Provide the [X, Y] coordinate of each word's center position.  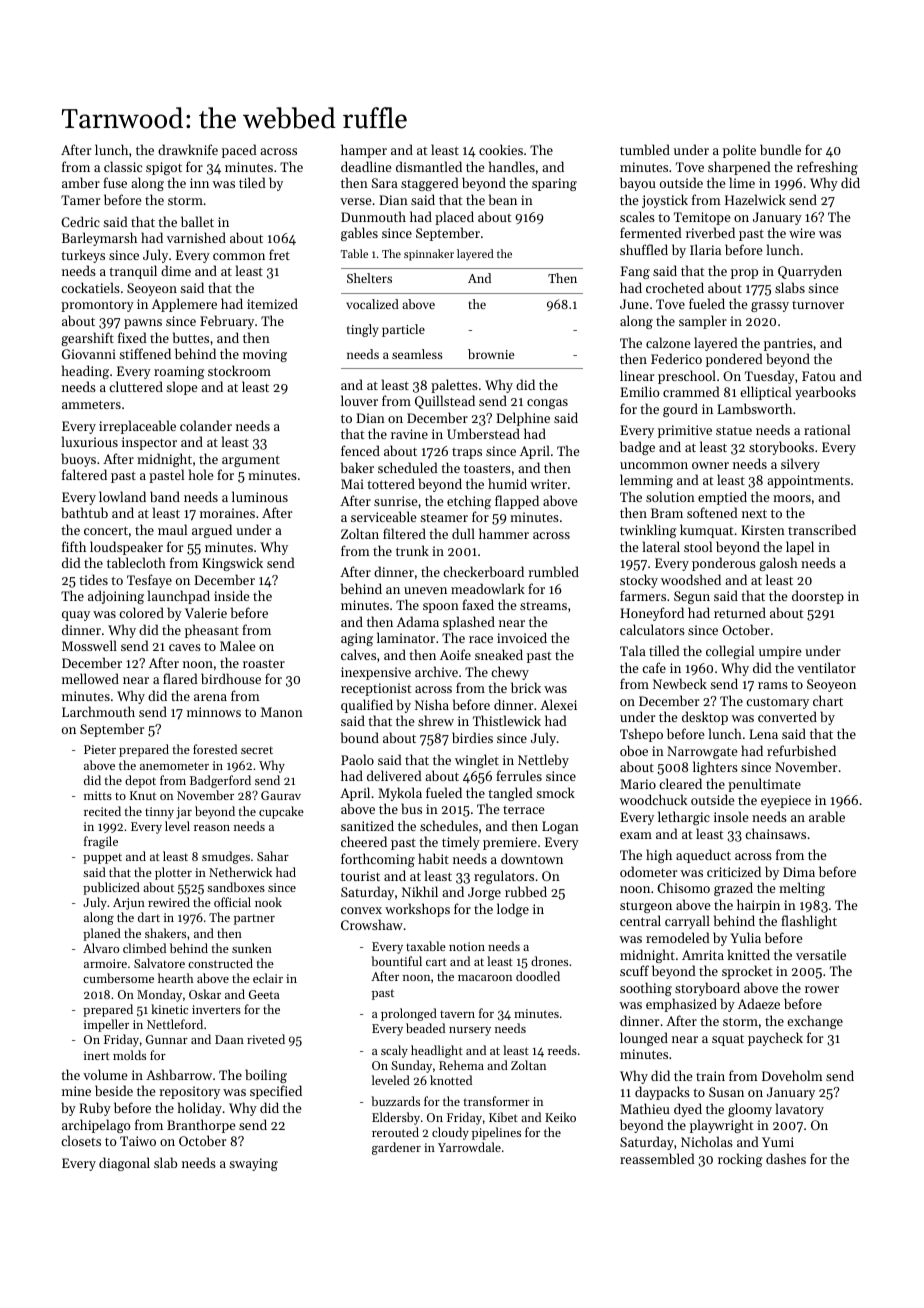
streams [543, 606]
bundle [780, 149]
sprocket [747, 972]
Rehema [461, 1065]
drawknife [188, 149]
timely [461, 843]
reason [212, 828]
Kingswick [232, 564]
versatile [821, 954]
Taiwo [138, 1141]
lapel [800, 548]
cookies [501, 149]
